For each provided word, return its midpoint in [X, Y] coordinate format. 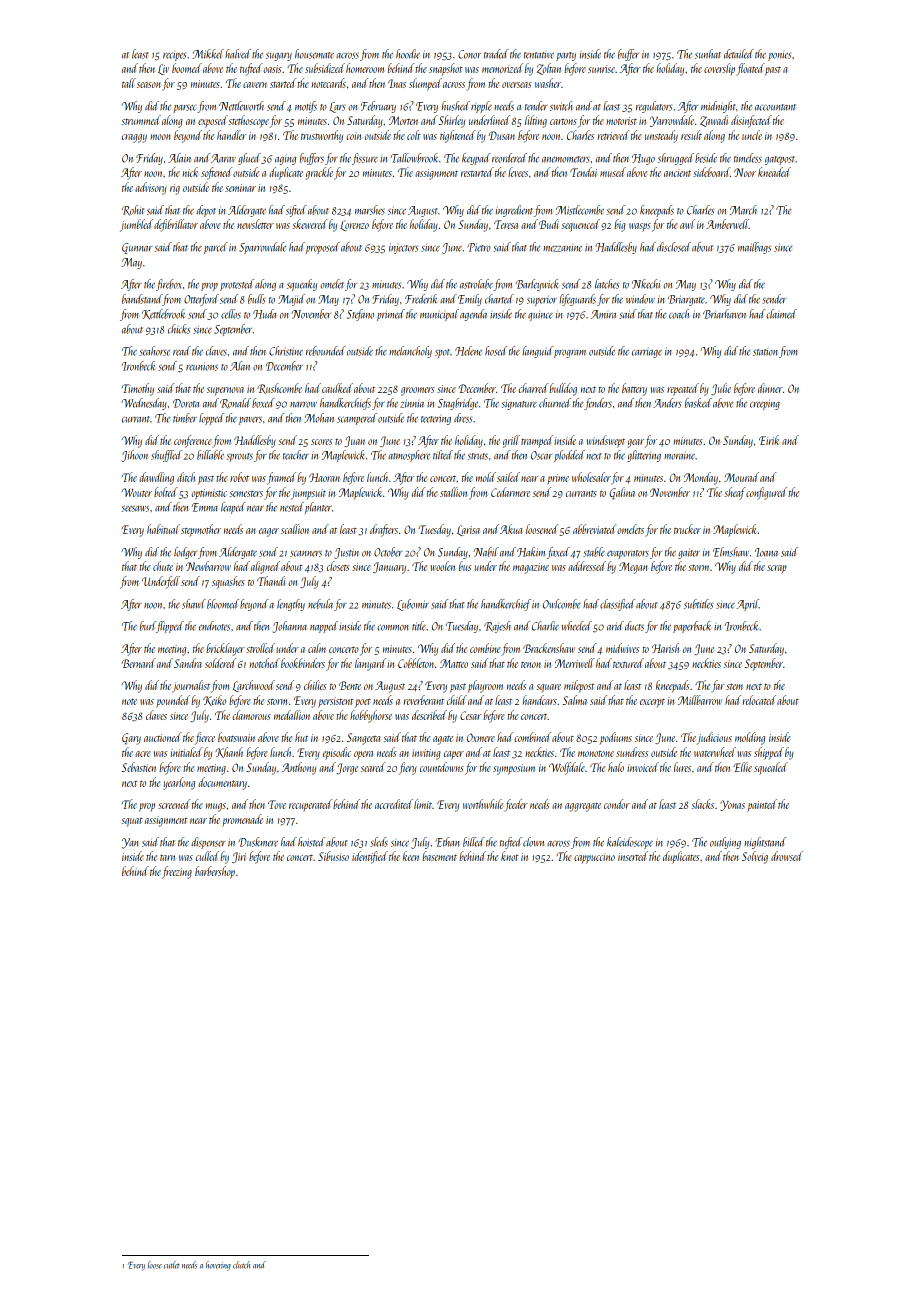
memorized [502, 68]
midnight [718, 107]
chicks [179, 329]
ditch [186, 477]
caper [454, 755]
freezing [177, 872]
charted [499, 299]
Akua [511, 529]
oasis [273, 69]
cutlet [172, 1265]
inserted [633, 856]
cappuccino [594, 858]
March [743, 210]
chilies [315, 685]
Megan [633, 568]
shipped [769, 753]
